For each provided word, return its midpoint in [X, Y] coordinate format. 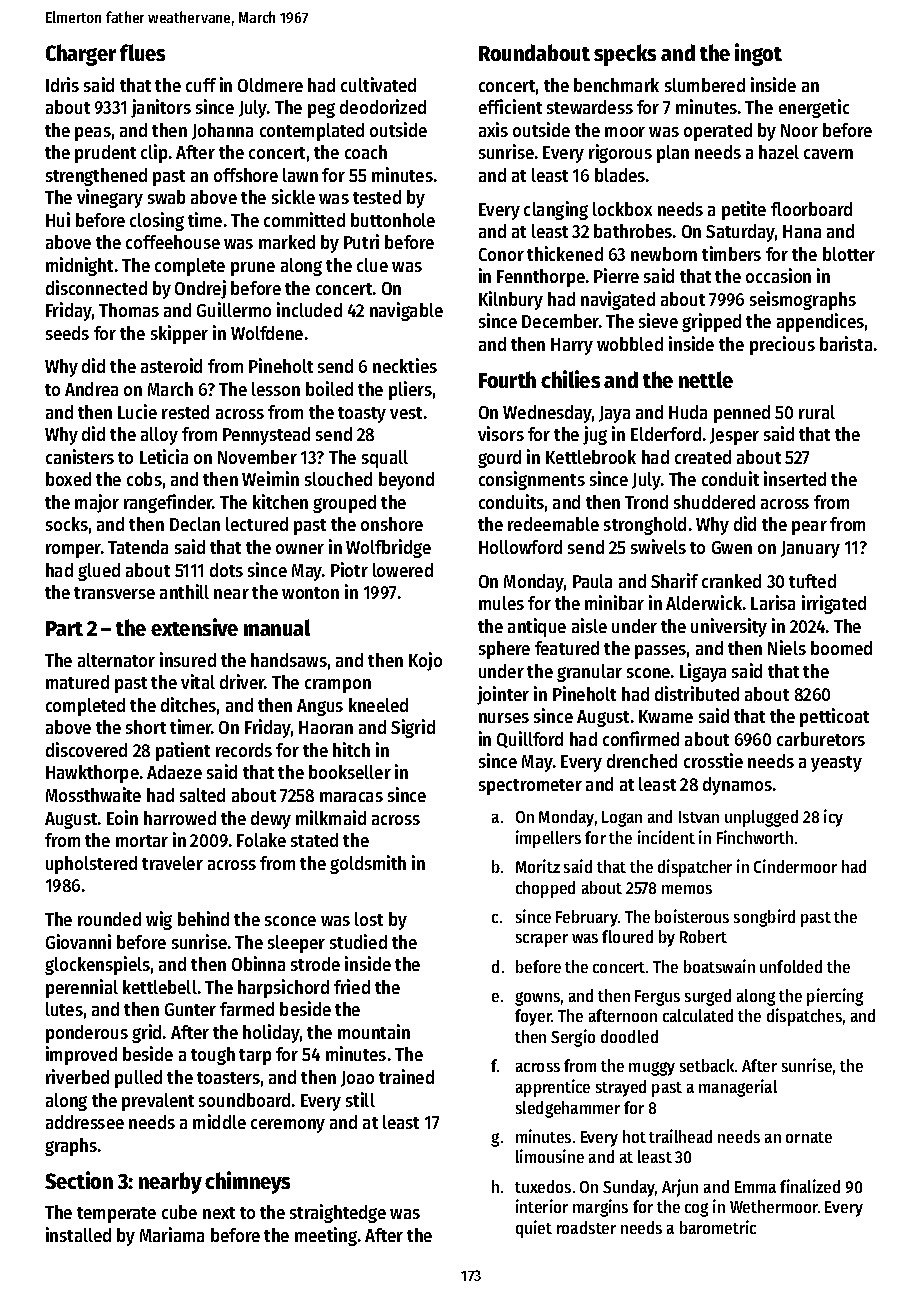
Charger [81, 55]
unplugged [761, 818]
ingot [758, 54]
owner [300, 549]
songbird [764, 918]
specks [625, 55]
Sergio [573, 1038]
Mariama [172, 1234]
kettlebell [160, 987]
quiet [534, 1229]
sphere [504, 650]
